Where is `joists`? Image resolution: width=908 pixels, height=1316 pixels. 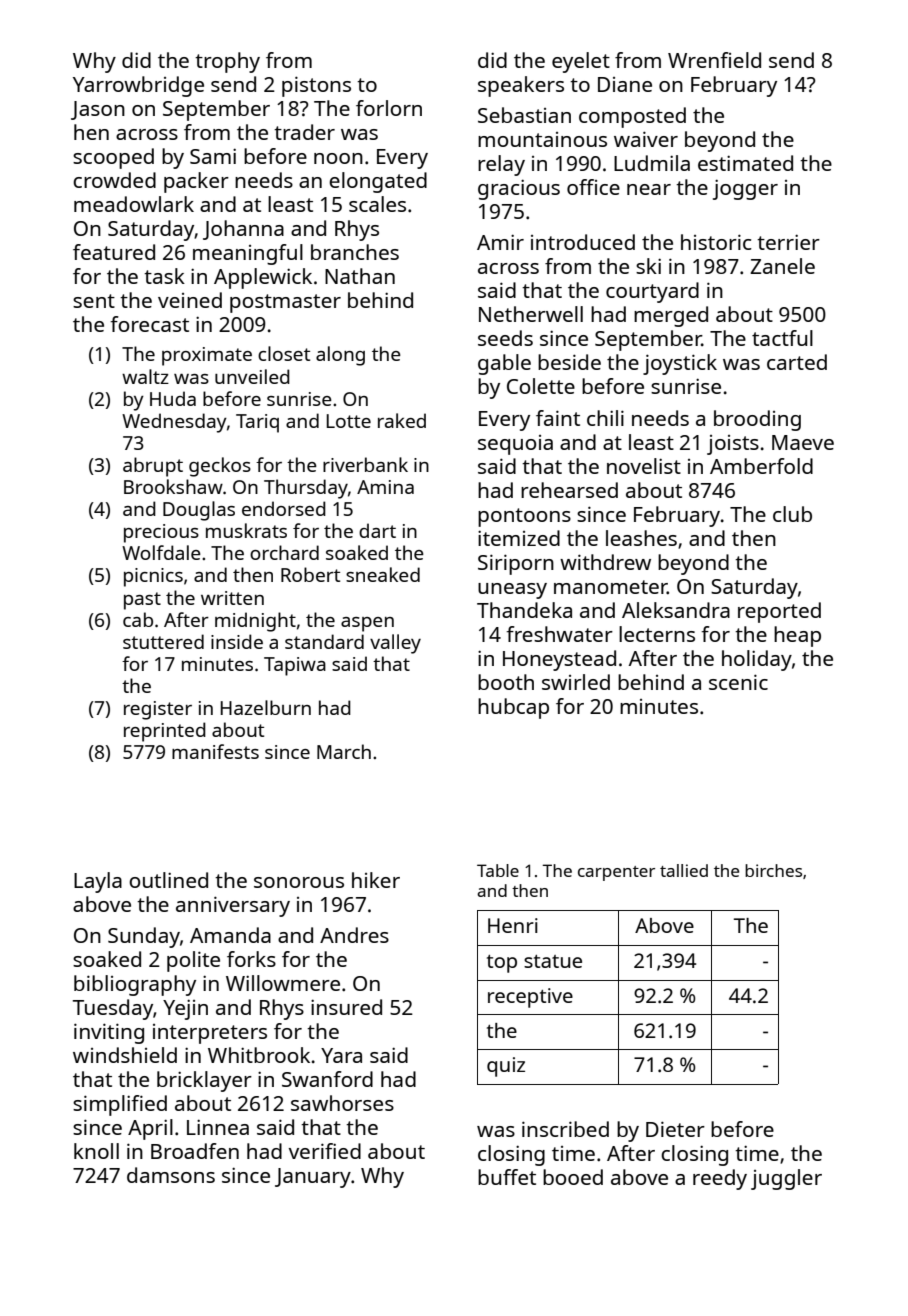
joists is located at coordinates (733, 445).
